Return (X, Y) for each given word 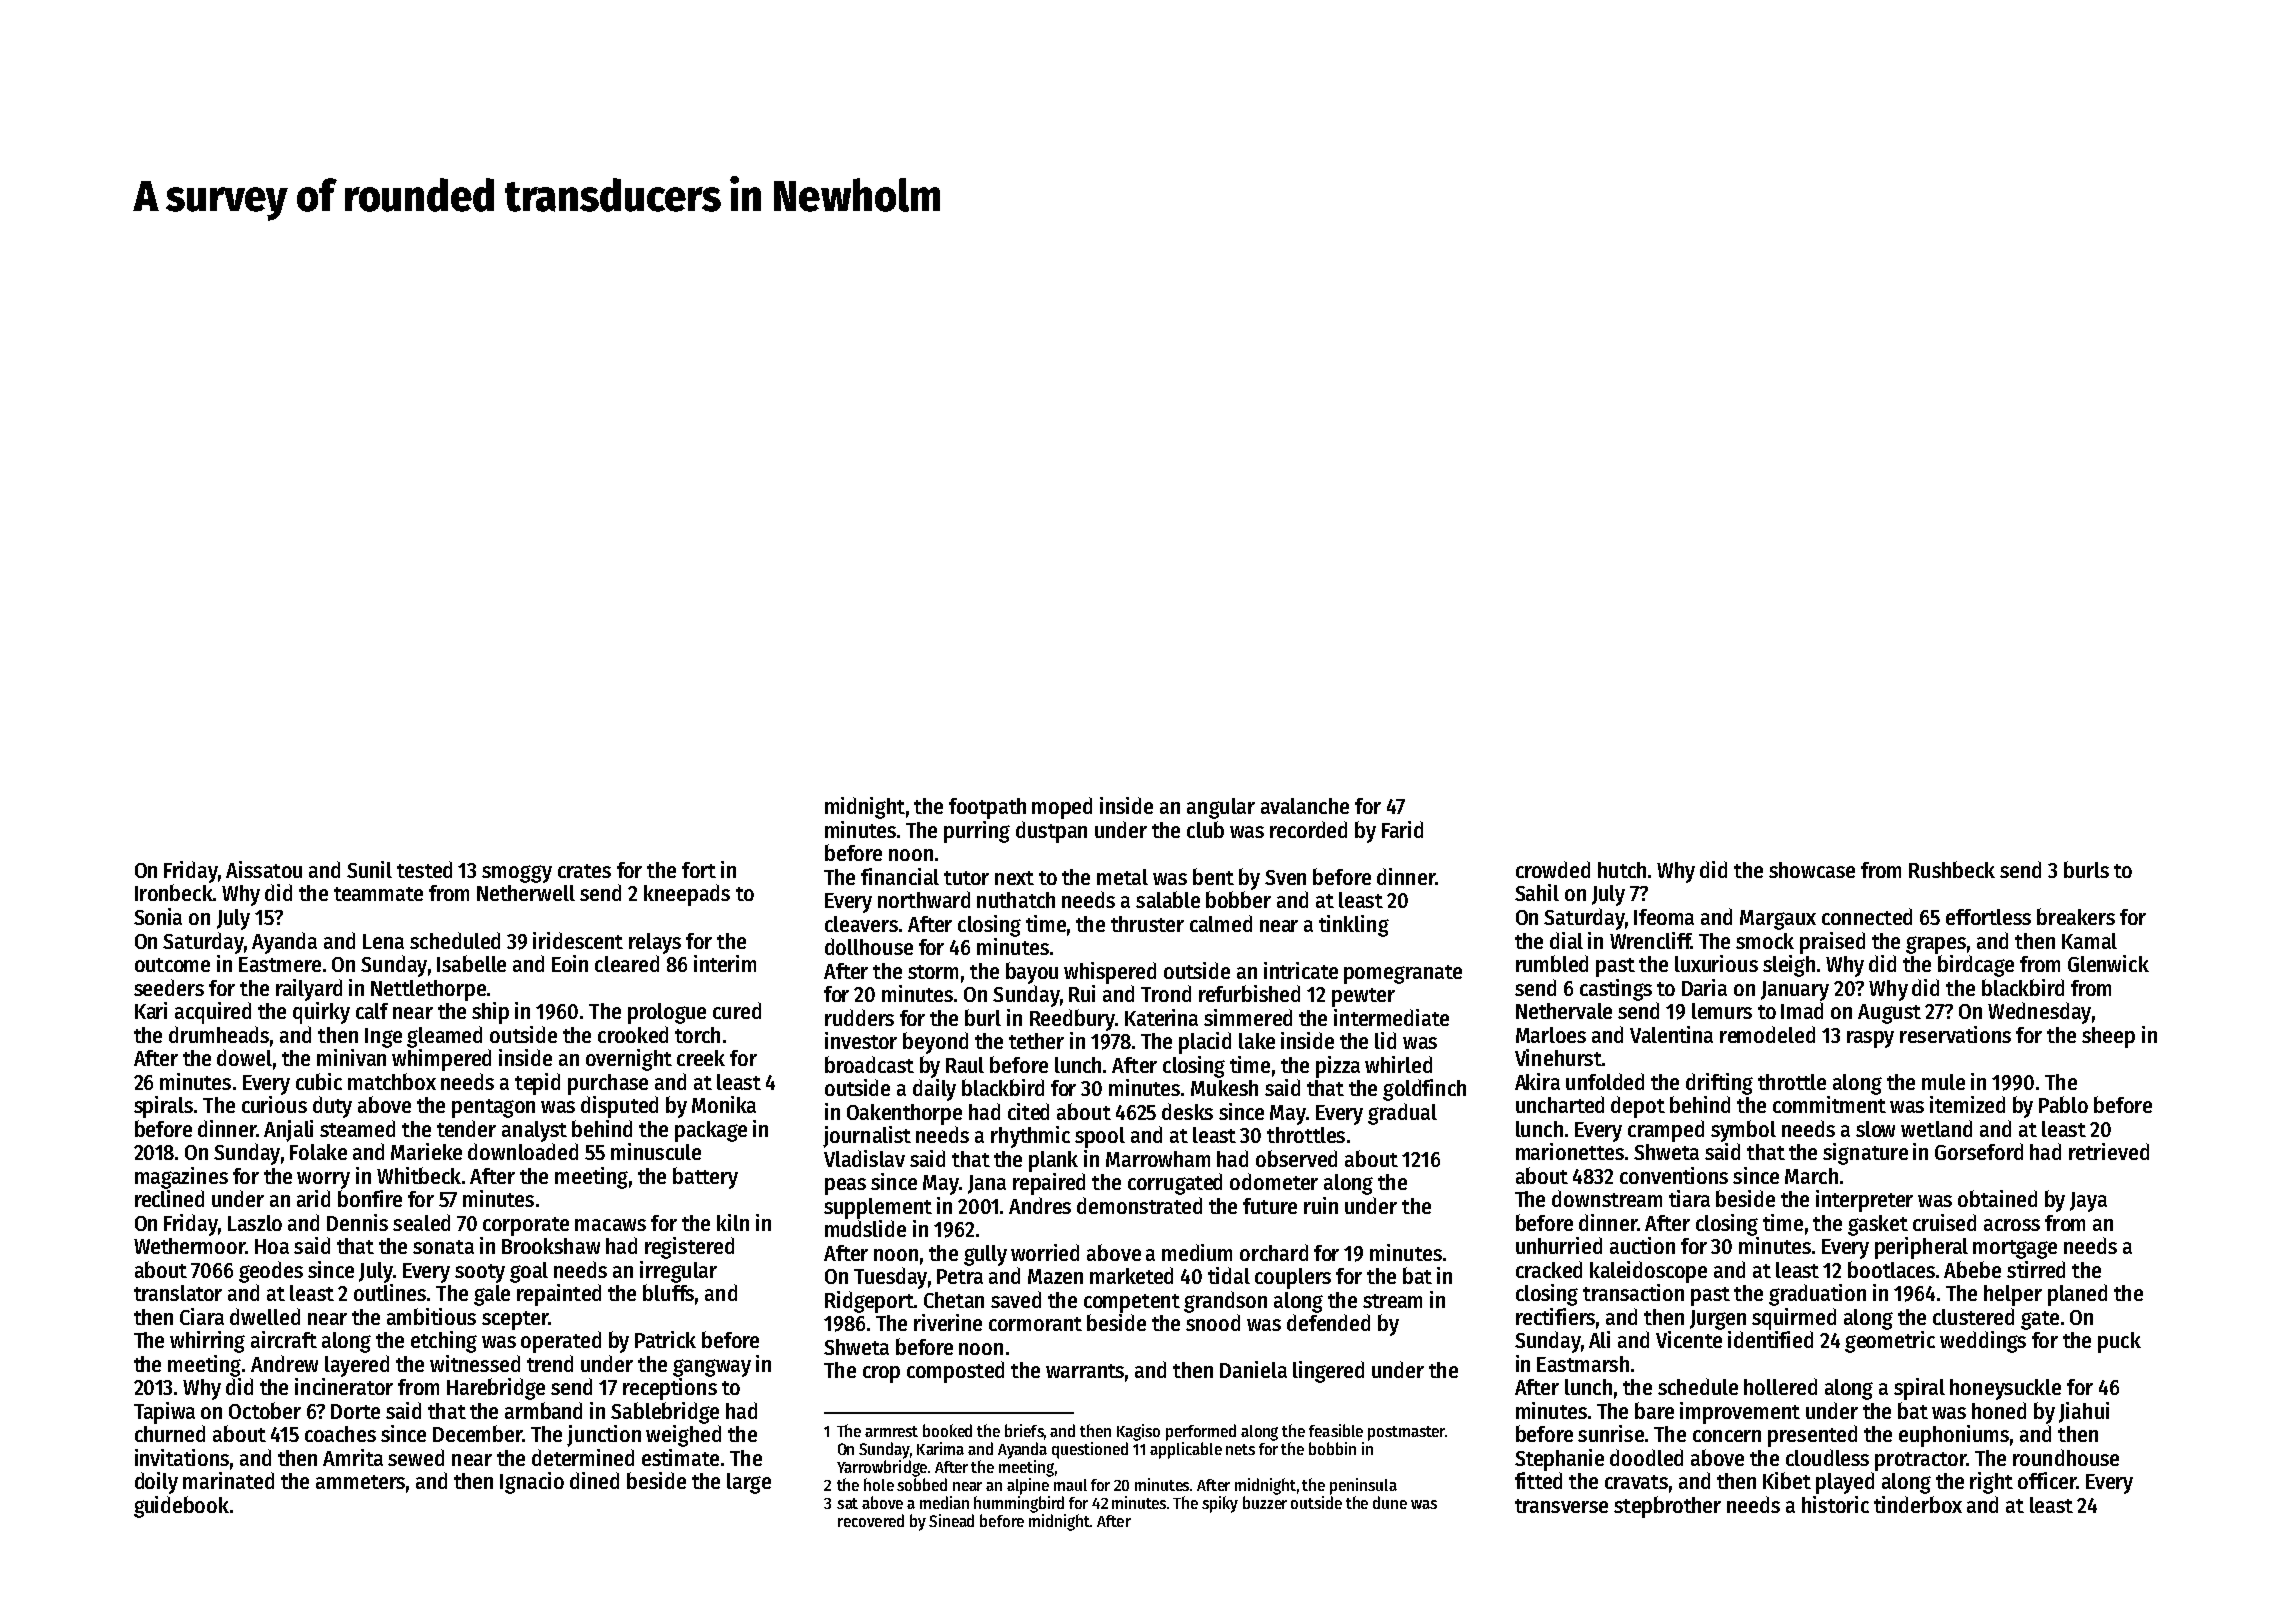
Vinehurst (1558, 1057)
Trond (1166, 993)
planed (2077, 1295)
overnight (629, 1060)
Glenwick (2108, 963)
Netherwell (526, 893)
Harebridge (496, 1389)
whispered (1110, 973)
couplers (1293, 1278)
